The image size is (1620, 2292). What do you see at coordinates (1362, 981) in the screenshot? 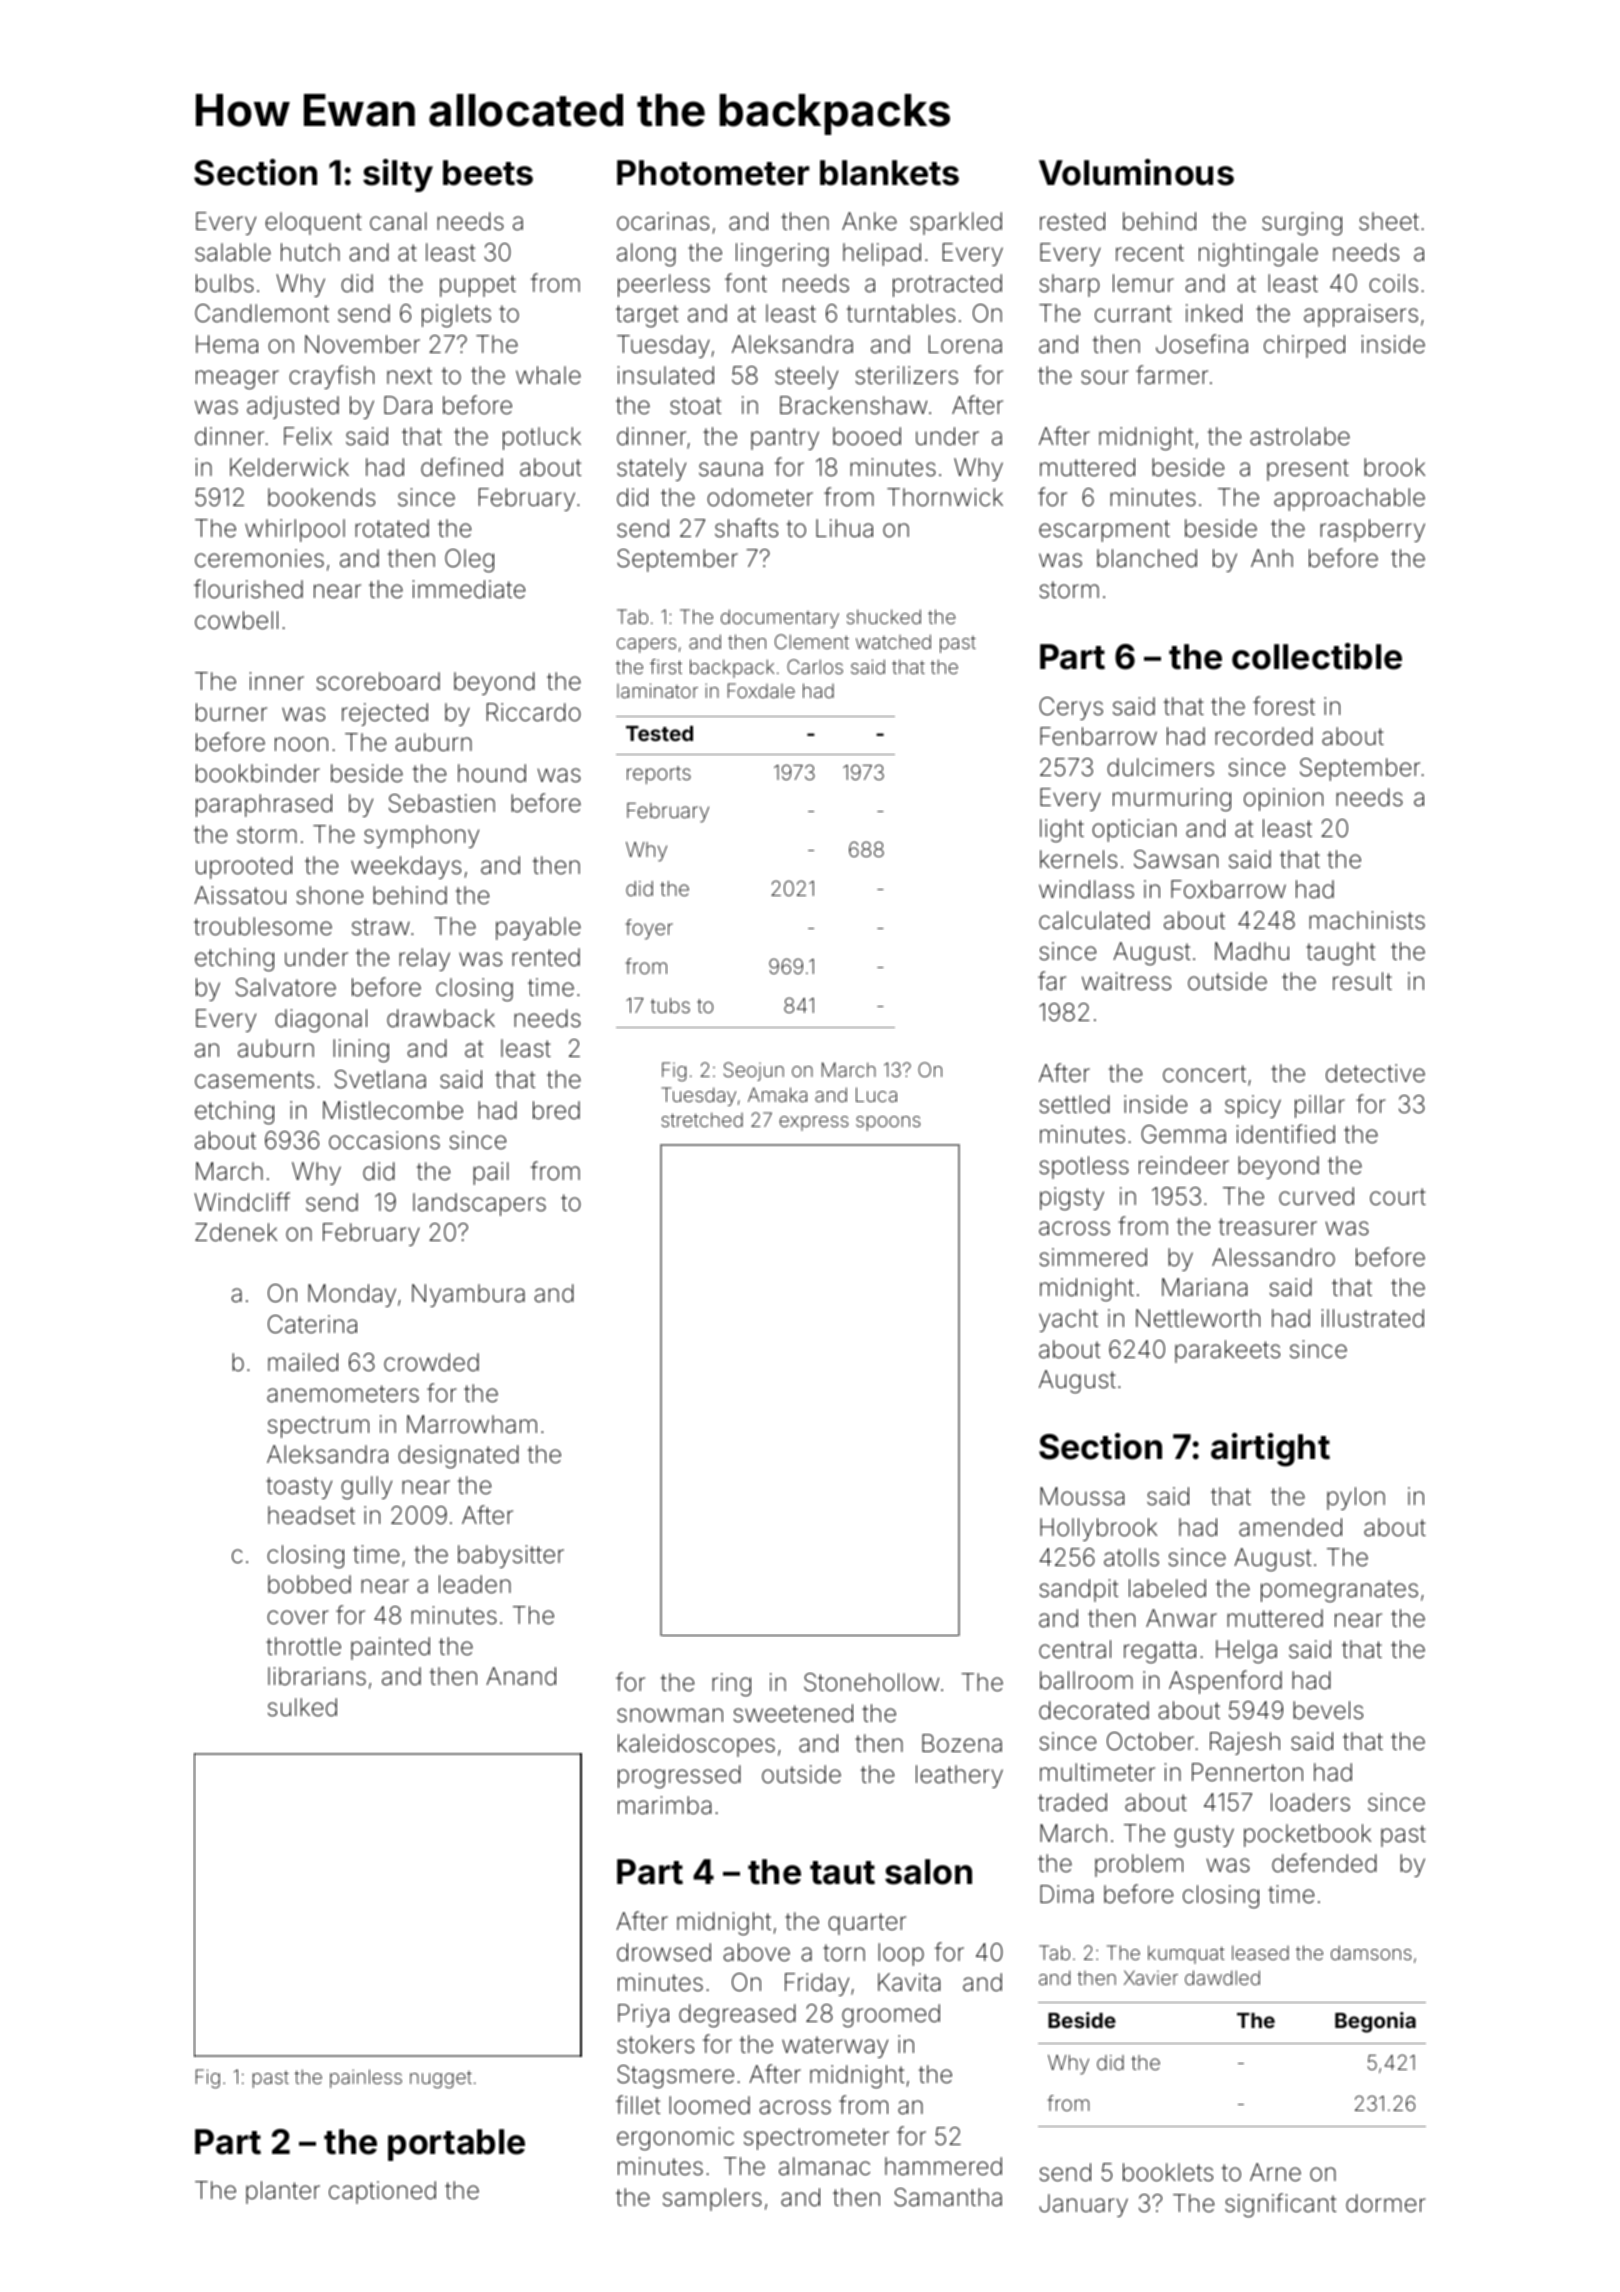
I see `result` at bounding box center [1362, 981].
